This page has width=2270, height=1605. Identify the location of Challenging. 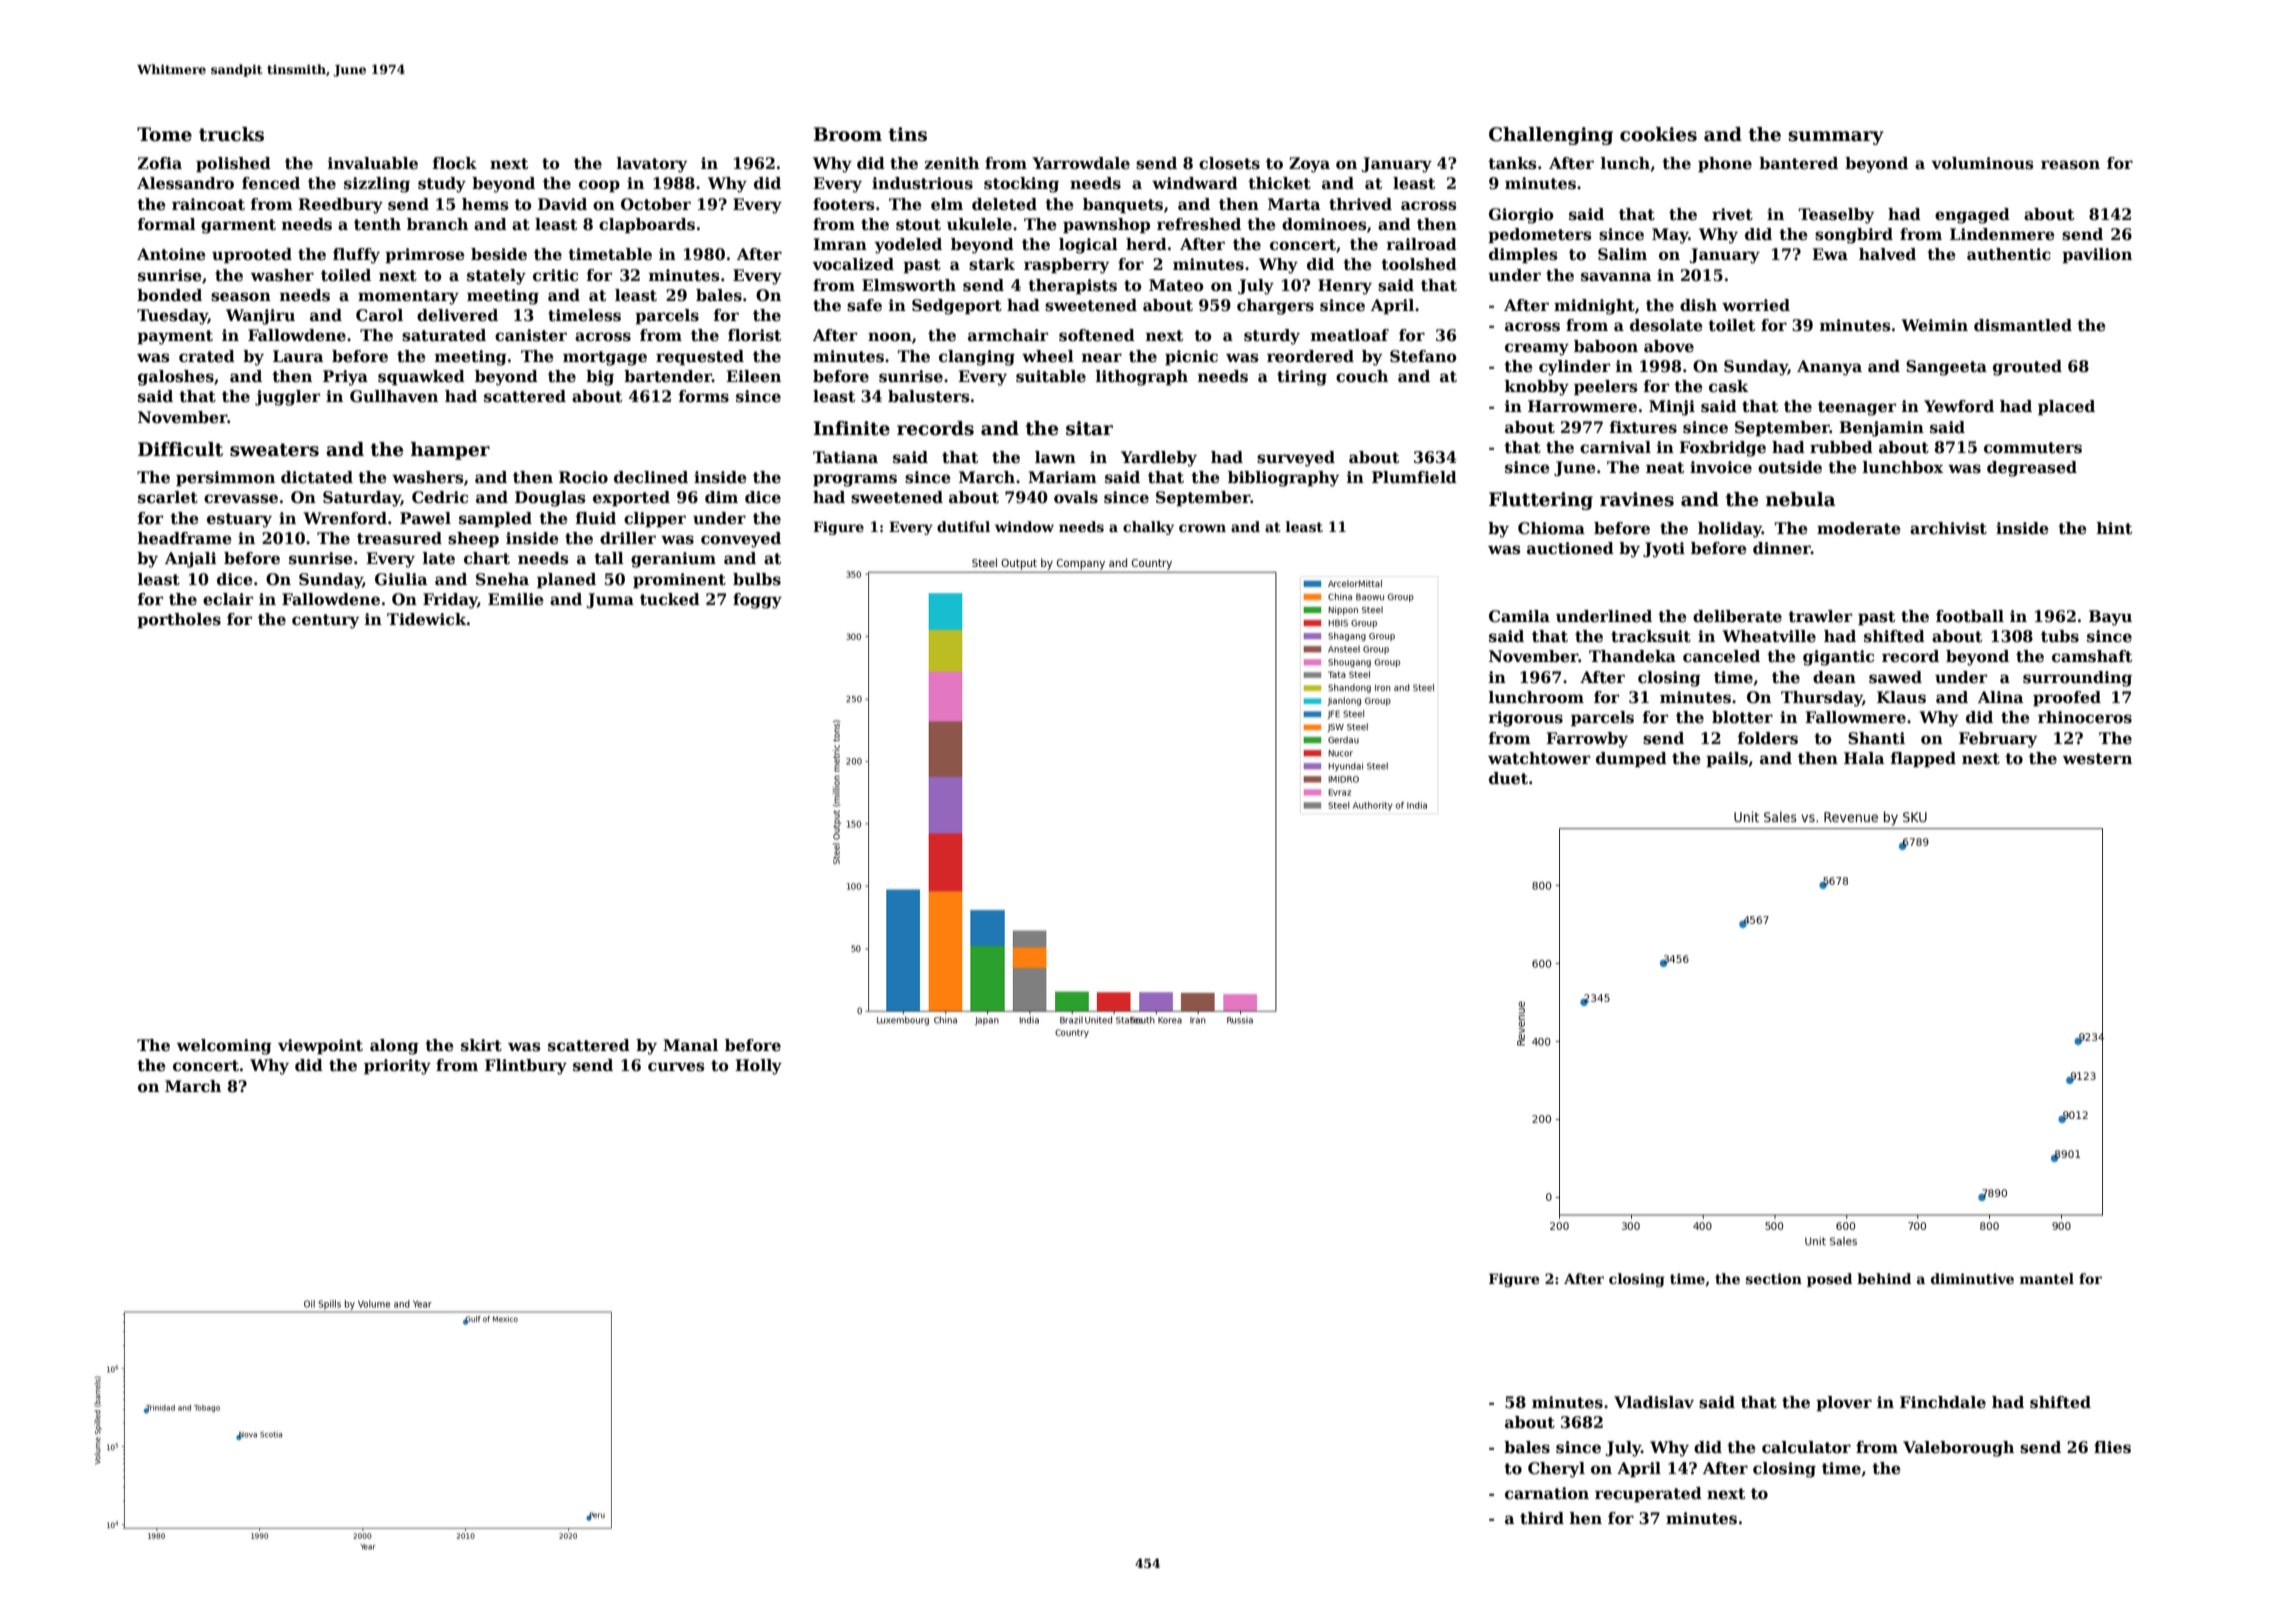
(1551, 136).
